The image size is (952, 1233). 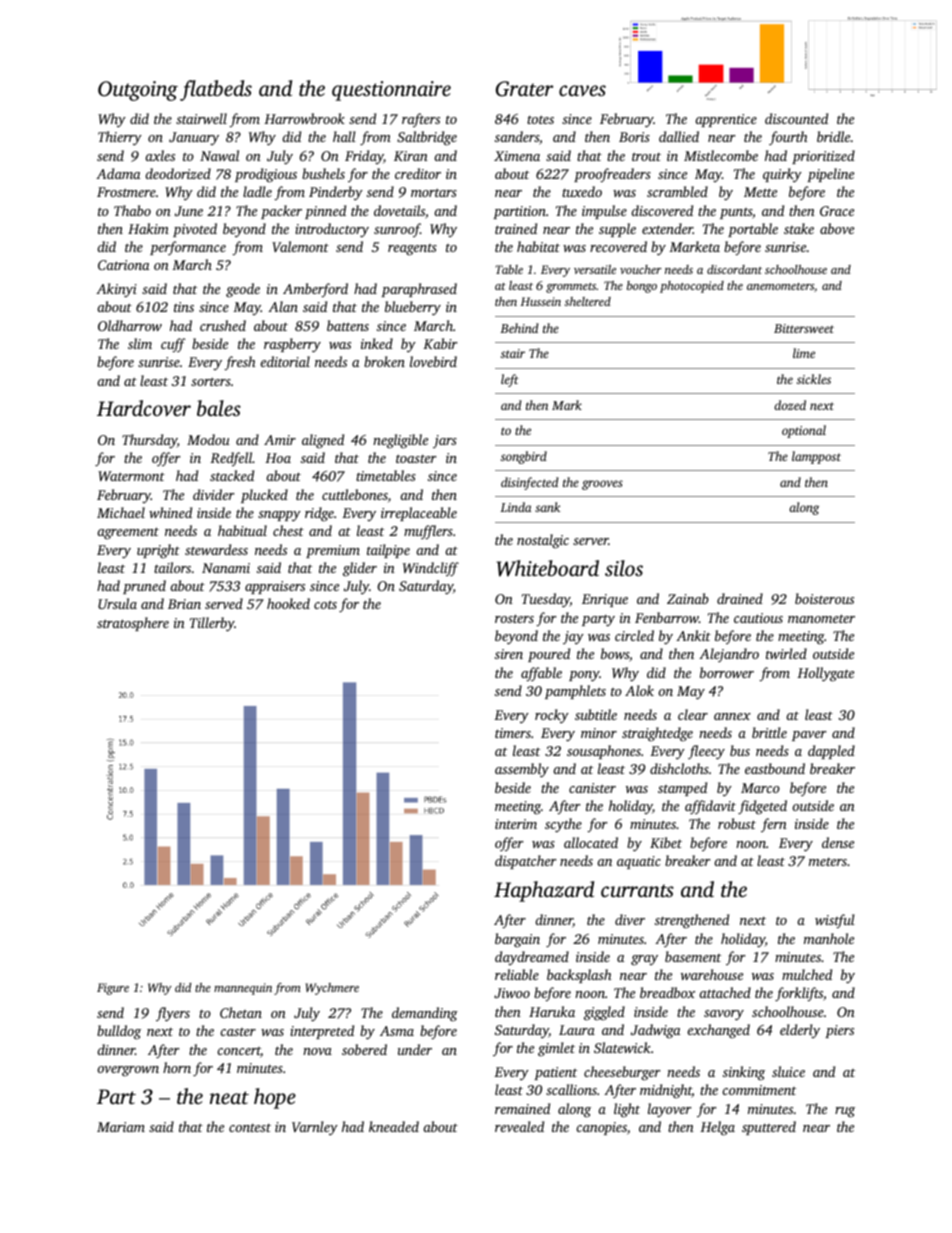 I want to click on dispatcher, so click(x=526, y=862).
